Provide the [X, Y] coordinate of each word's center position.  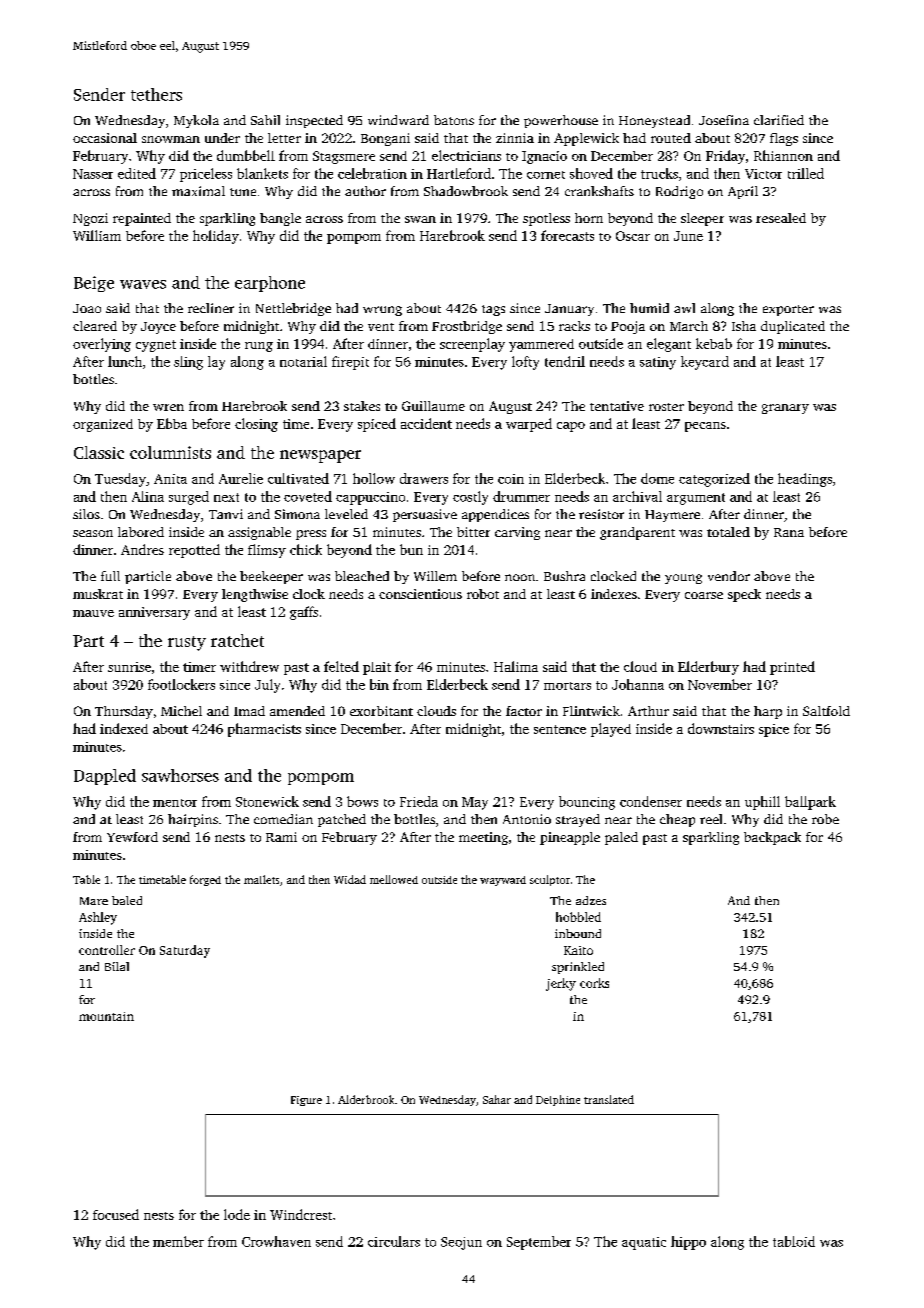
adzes [591, 900]
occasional [105, 138]
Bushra [564, 576]
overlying [102, 345]
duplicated [793, 327]
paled [621, 838]
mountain [106, 1016]
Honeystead [654, 121]
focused [116, 1214]
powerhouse [561, 121]
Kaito [578, 950]
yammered [541, 345]
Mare [94, 901]
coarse [704, 595]
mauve [93, 613]
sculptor [550, 880]
